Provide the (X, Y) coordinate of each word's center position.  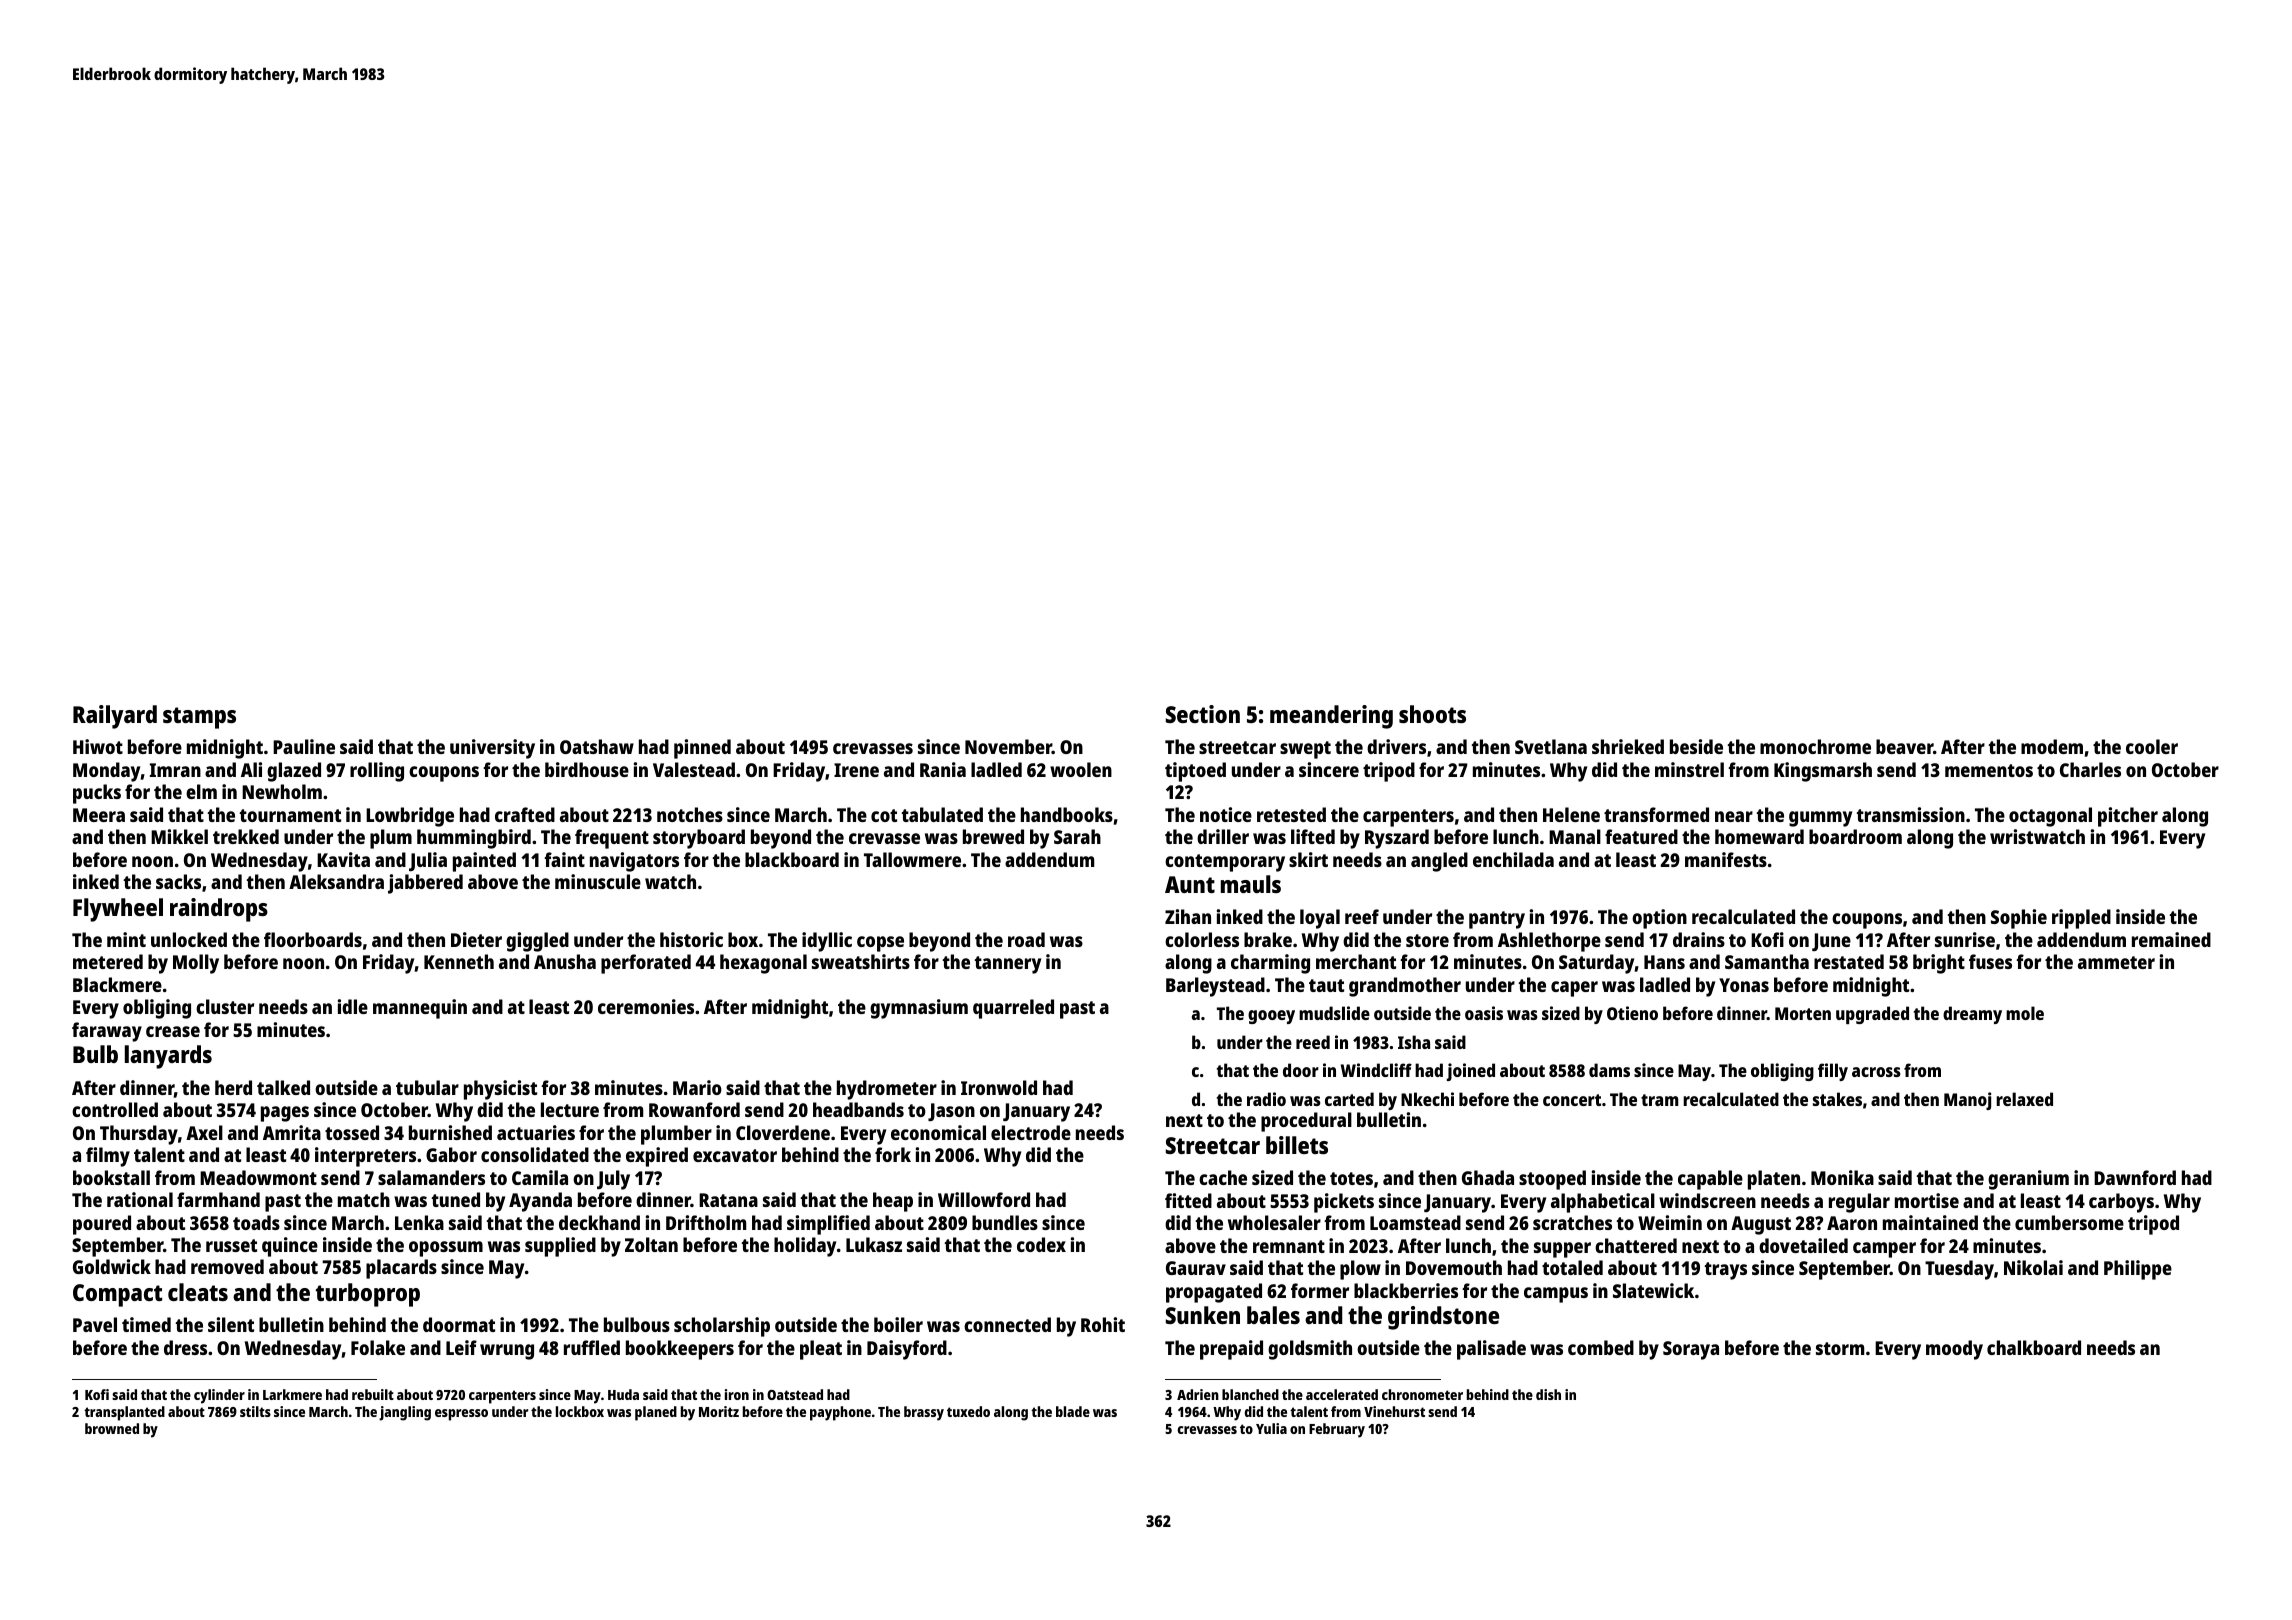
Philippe (2138, 1270)
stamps (199, 718)
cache (1223, 1177)
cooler (2152, 746)
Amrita (292, 1132)
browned (112, 1428)
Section (1203, 714)
